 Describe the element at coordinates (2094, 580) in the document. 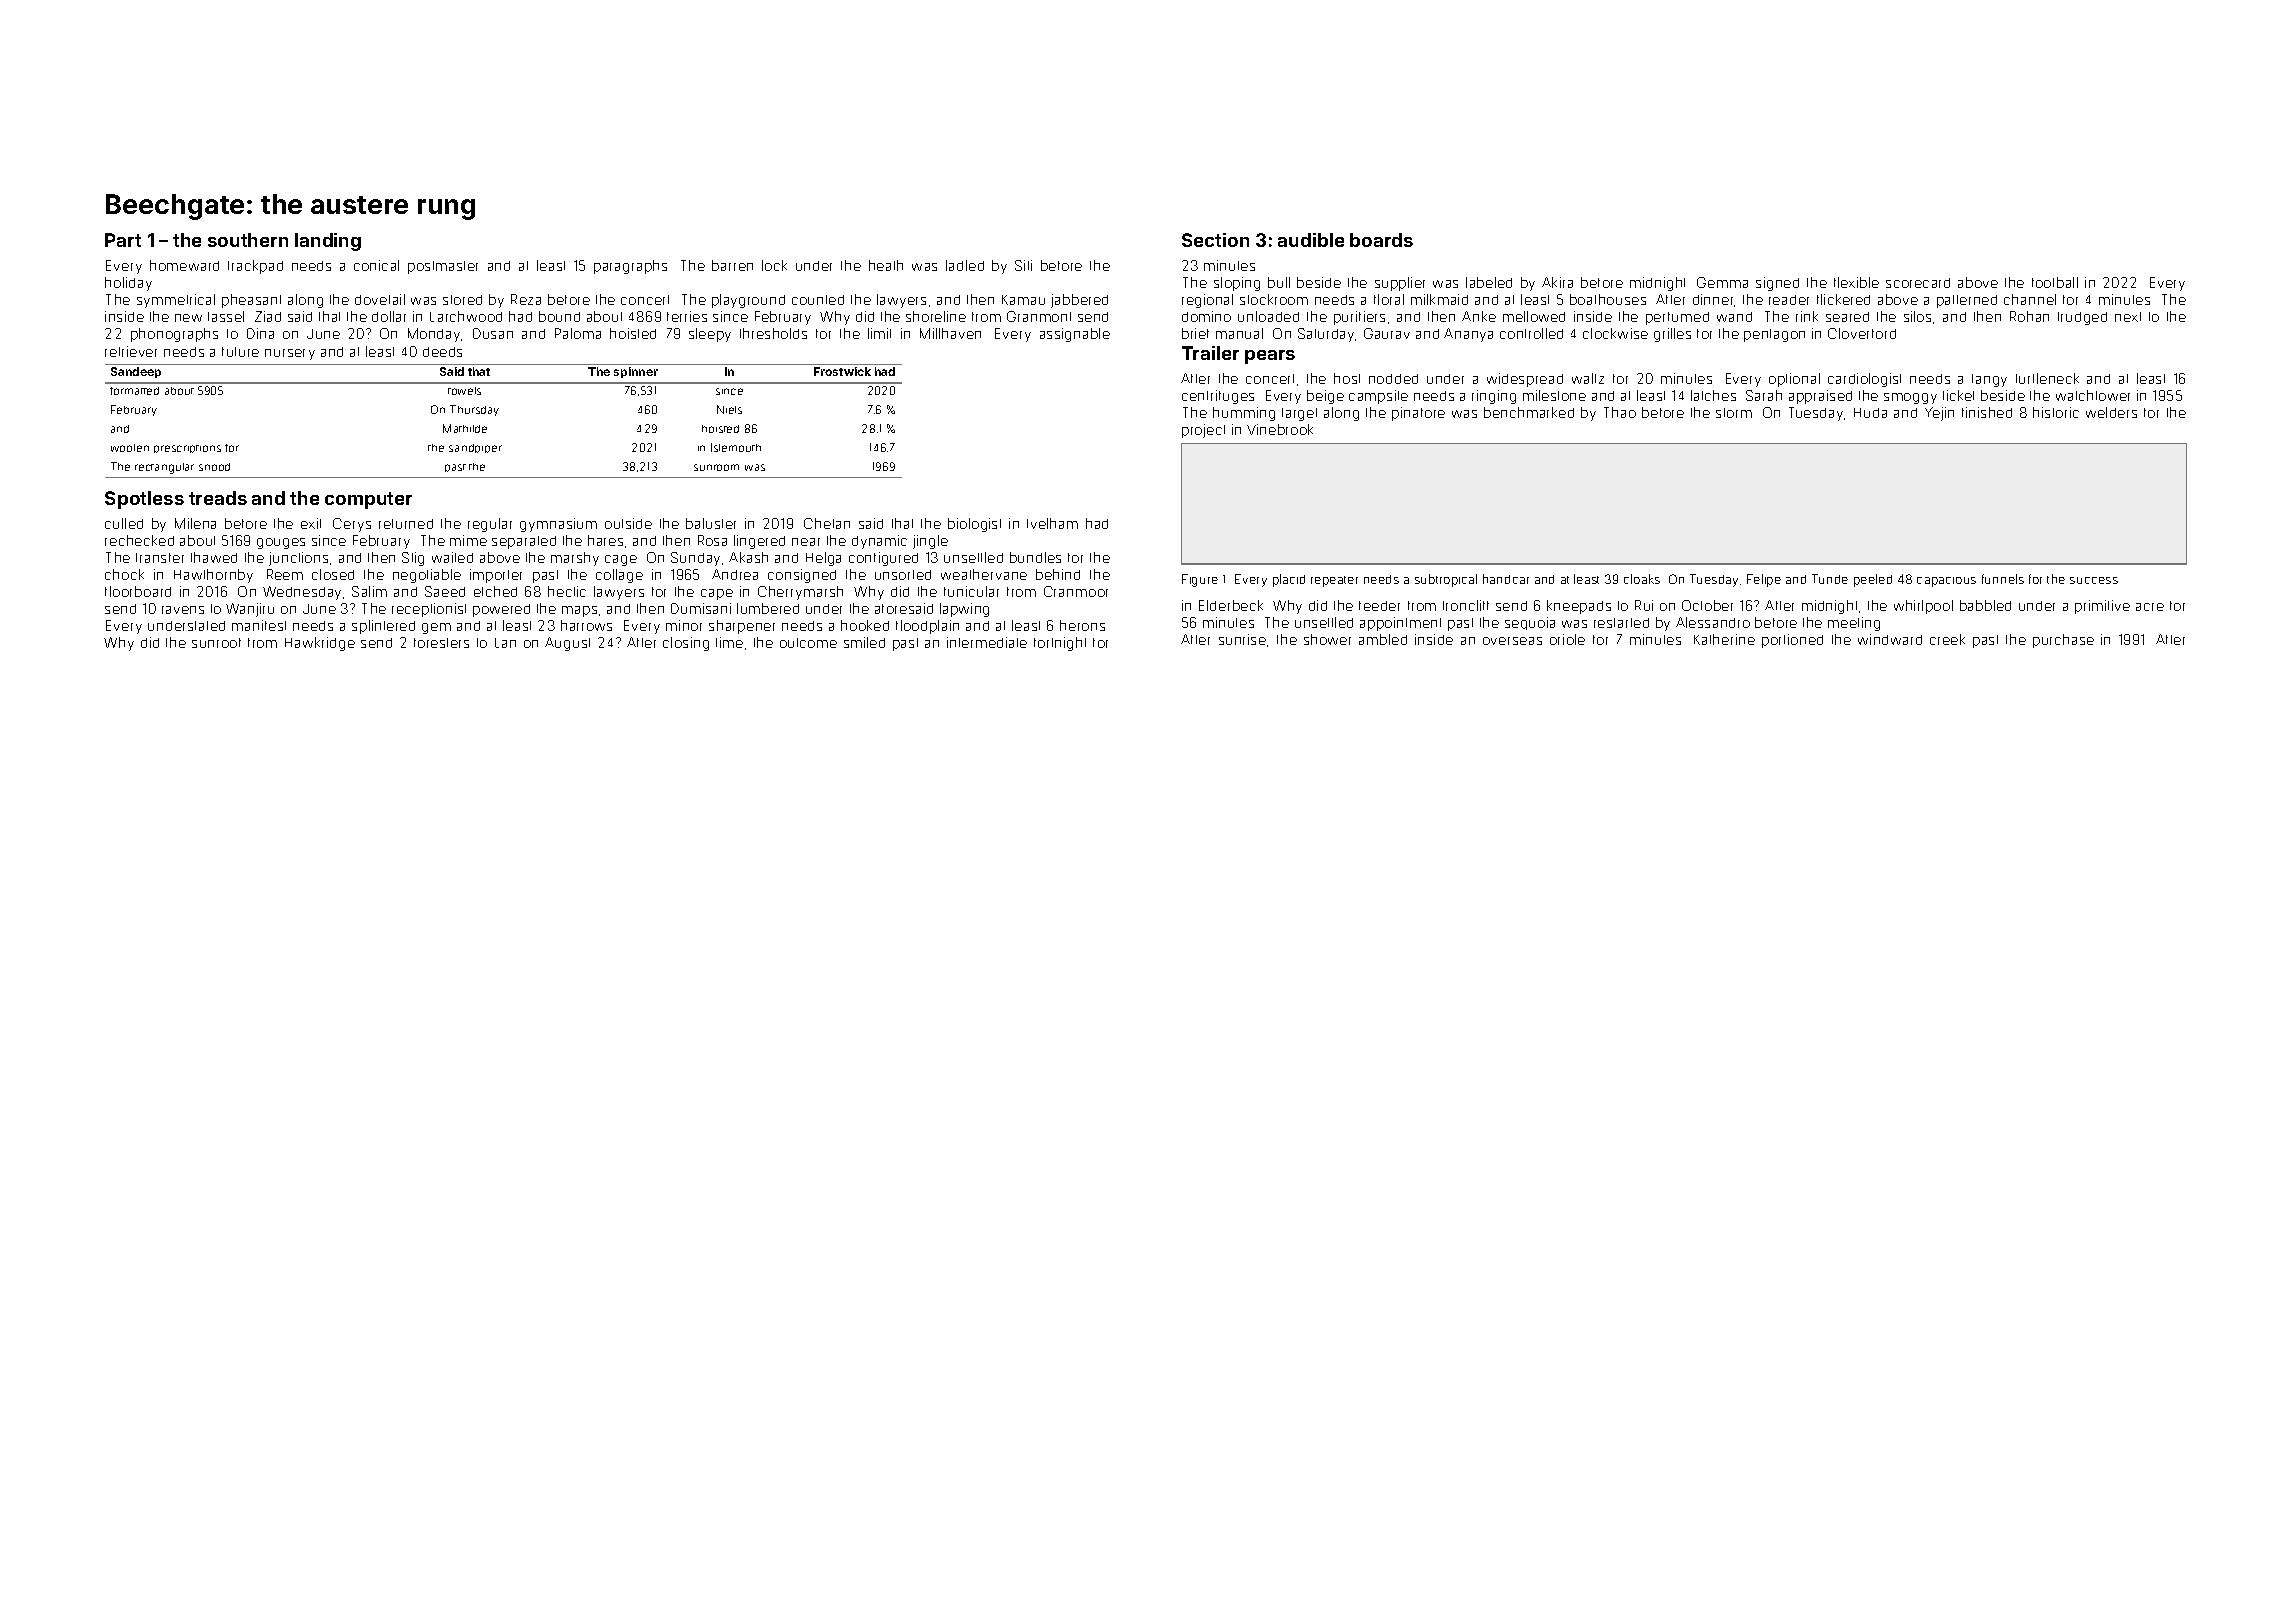

I see `success` at that location.
